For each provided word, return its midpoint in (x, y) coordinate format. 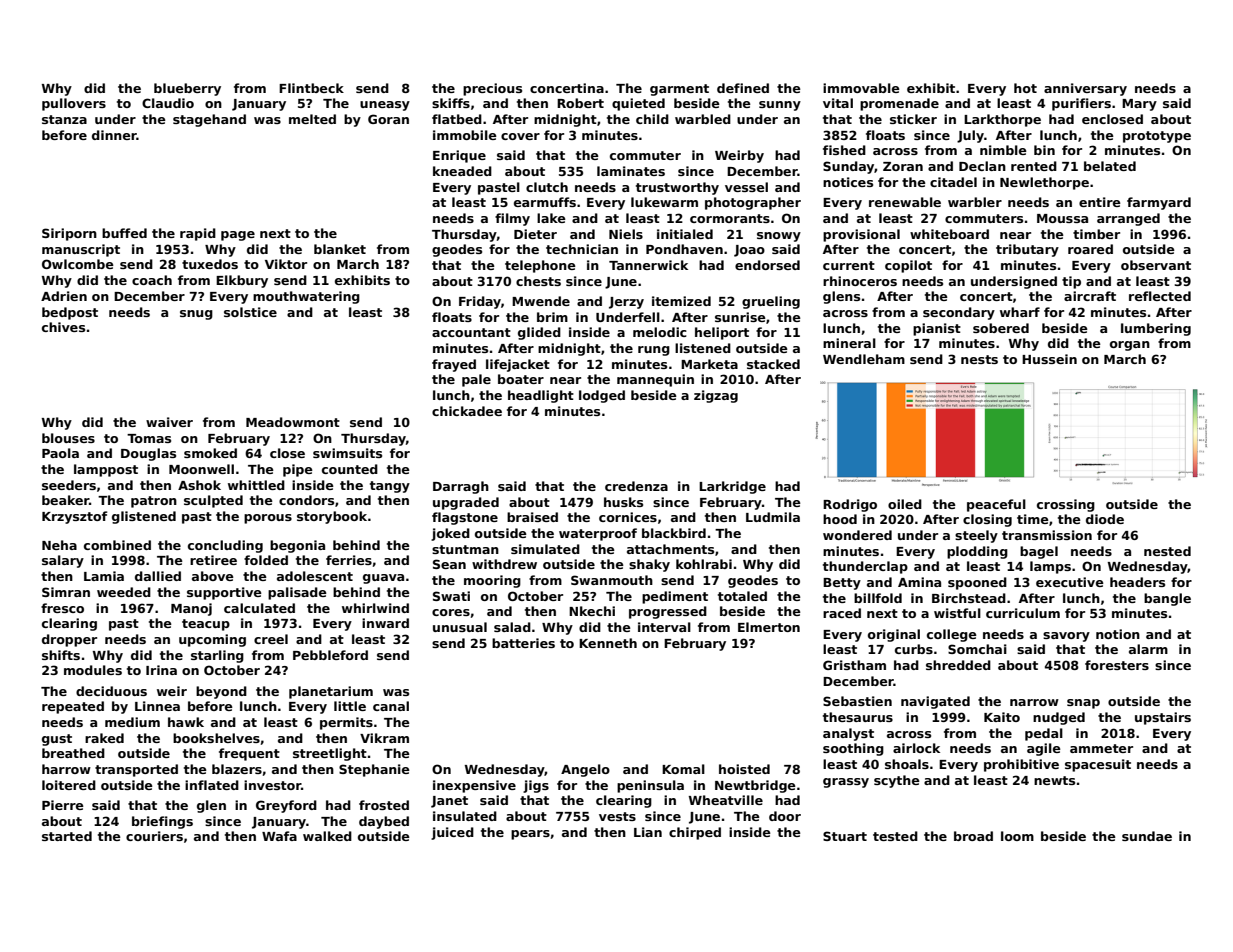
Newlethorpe (1044, 183)
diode (1105, 519)
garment (679, 90)
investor (272, 785)
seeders (69, 485)
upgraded (466, 503)
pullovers (74, 104)
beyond (221, 692)
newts (1054, 780)
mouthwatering (306, 297)
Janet (449, 802)
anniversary (1085, 89)
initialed (685, 234)
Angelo (585, 770)
